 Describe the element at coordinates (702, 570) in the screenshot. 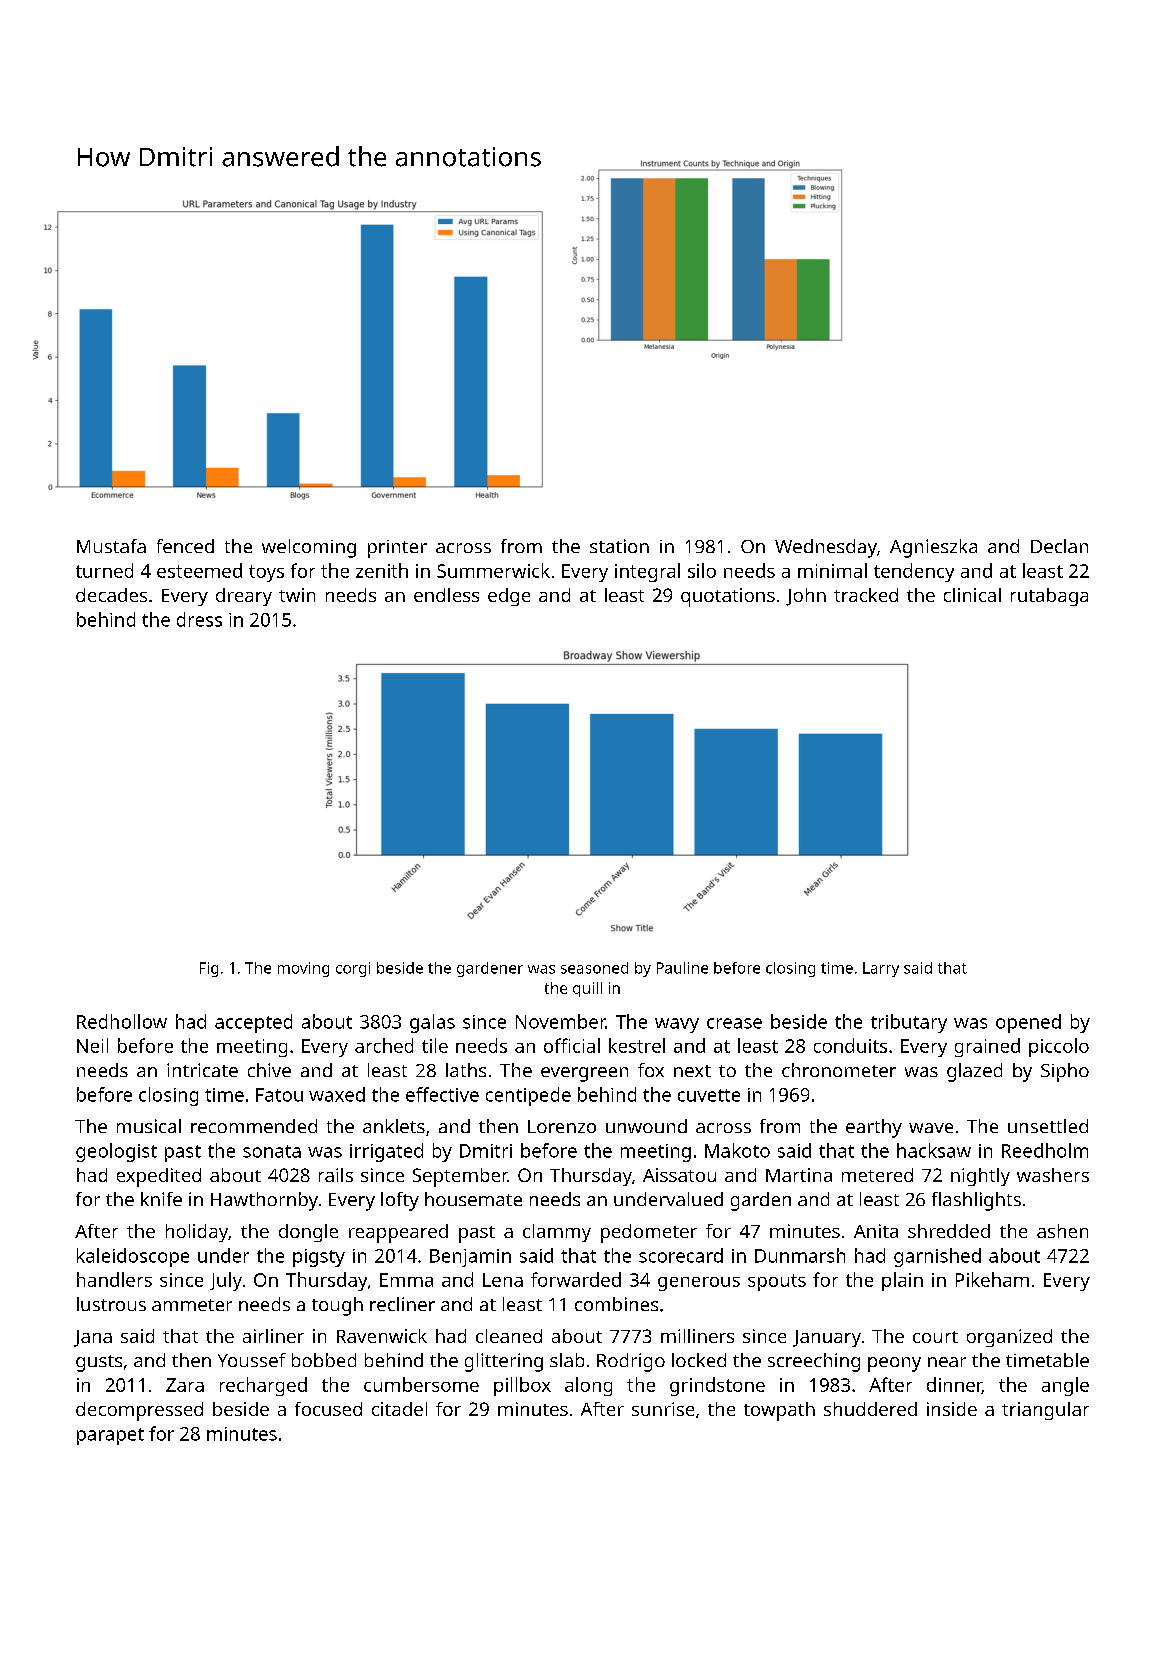

I see `silo` at that location.
